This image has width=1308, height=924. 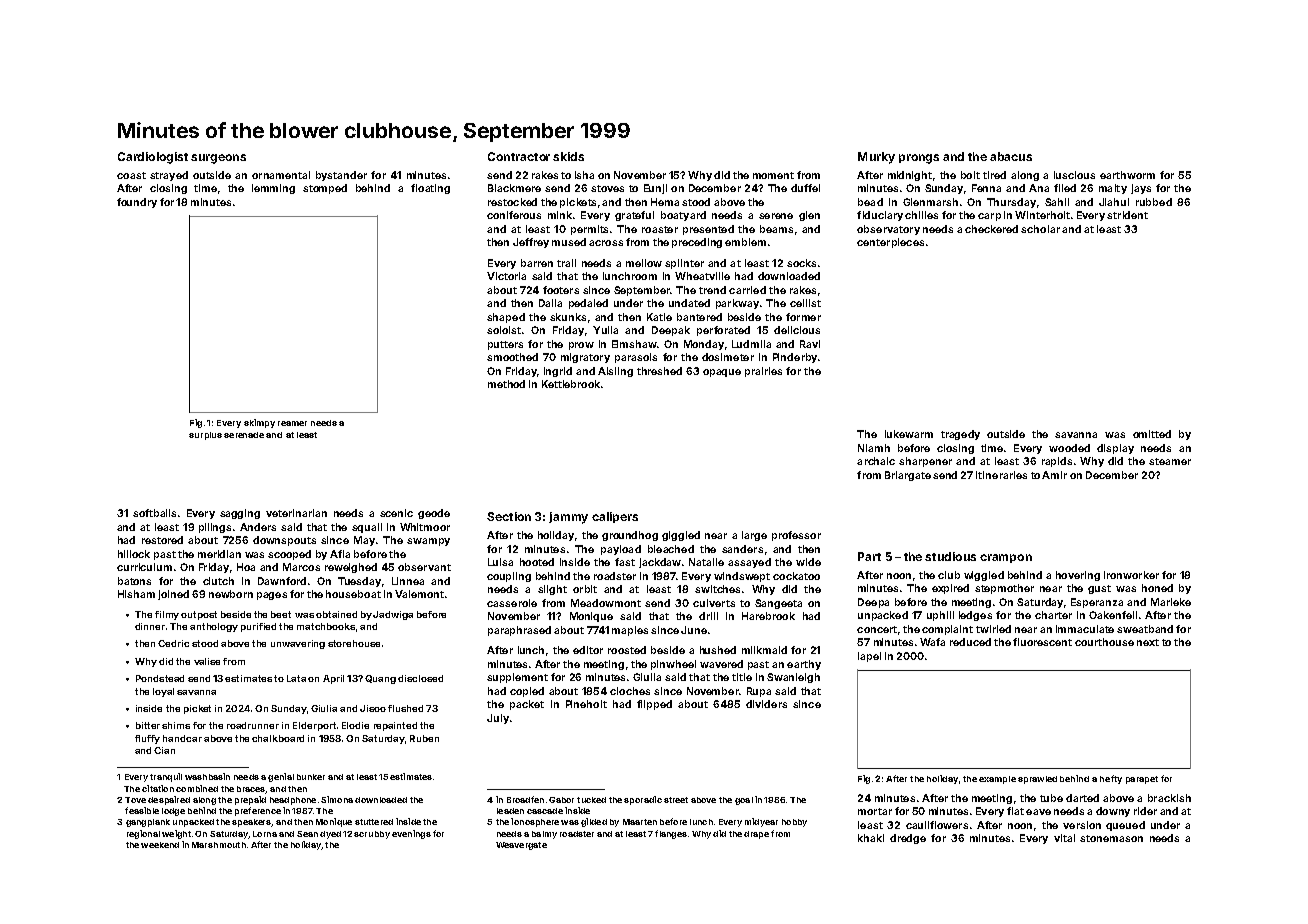 What do you see at coordinates (231, 594) in the image?
I see `newborn` at bounding box center [231, 594].
